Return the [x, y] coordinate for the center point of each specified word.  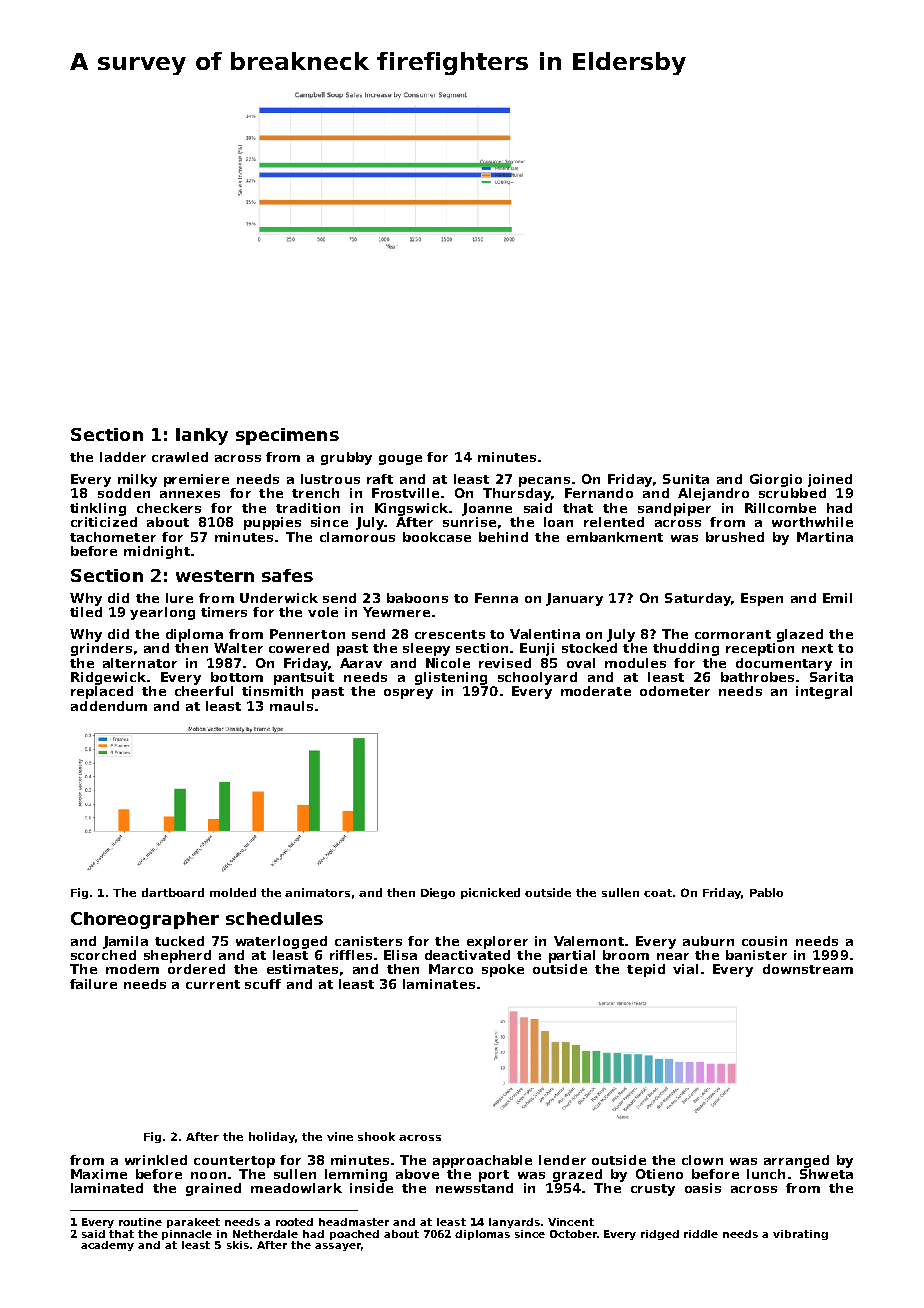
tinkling [98, 509]
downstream [808, 969]
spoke [503, 970]
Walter [238, 648]
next [817, 648]
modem [132, 969]
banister [756, 955]
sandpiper [674, 509]
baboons [417, 598]
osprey [408, 694]
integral [824, 692]
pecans [544, 482]
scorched [103, 955]
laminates [439, 984]
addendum [109, 706]
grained [213, 1189]
